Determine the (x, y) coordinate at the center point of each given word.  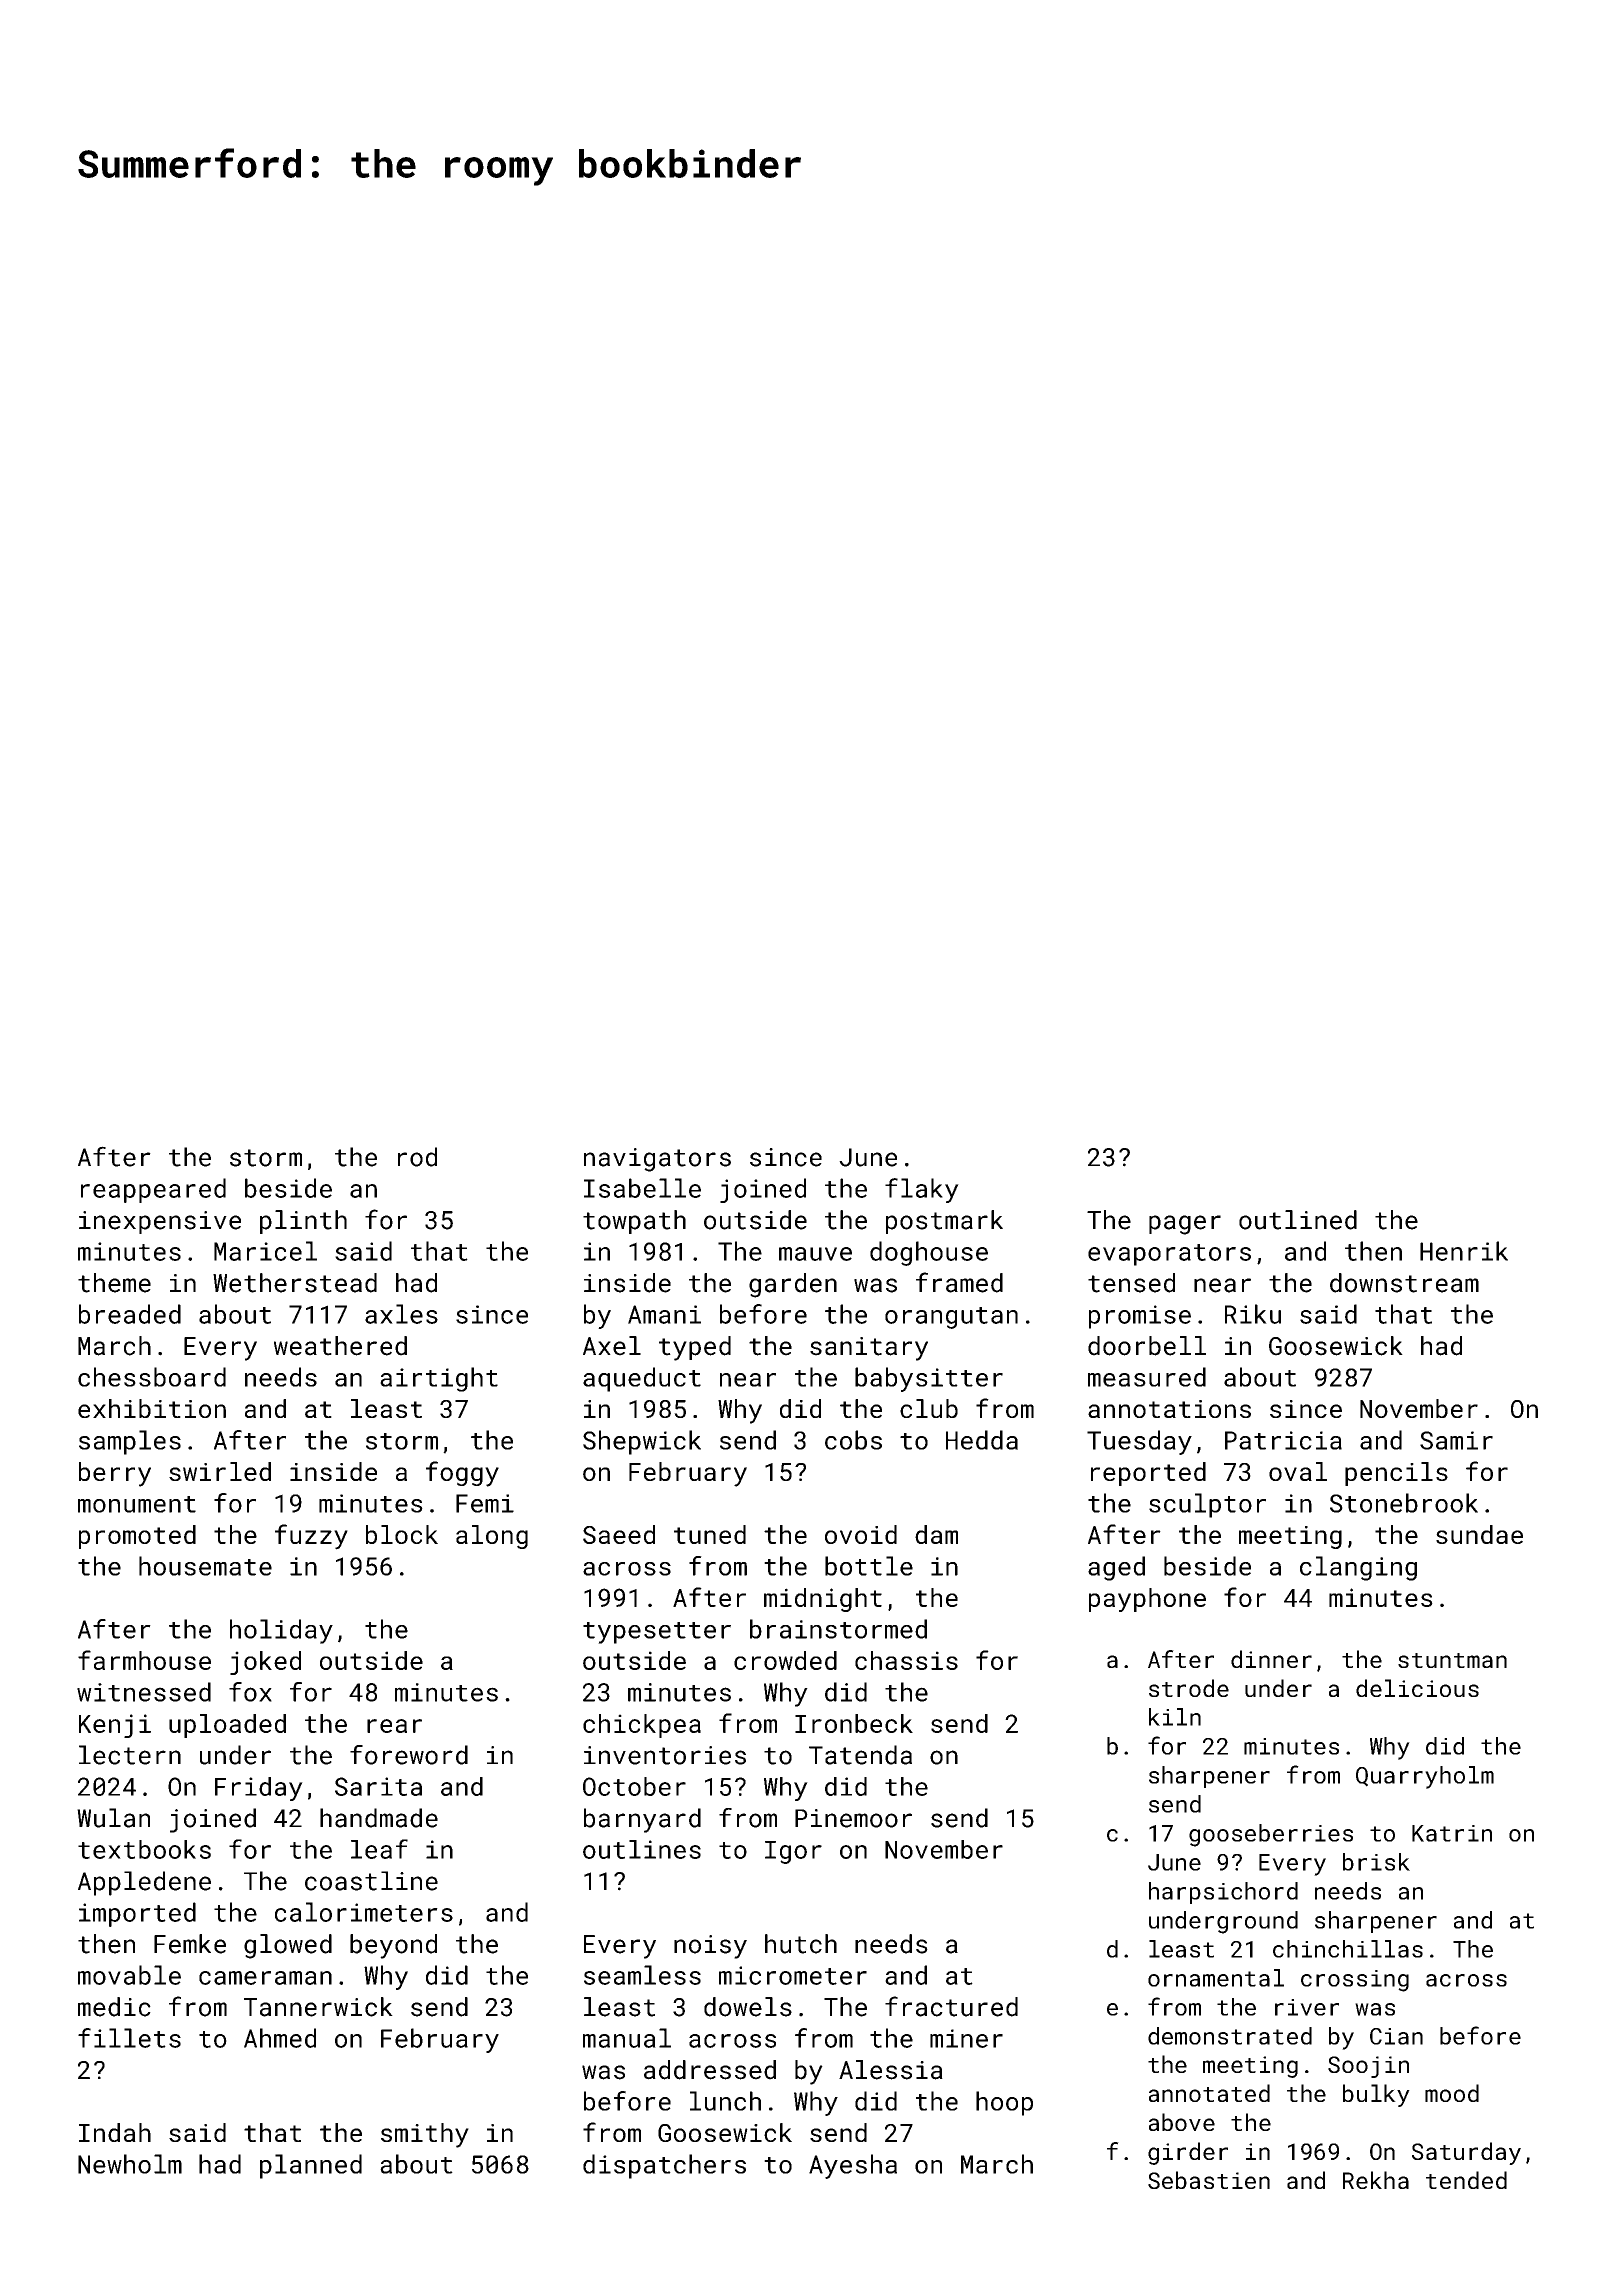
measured (1147, 1377)
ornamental (1216, 1978)
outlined (1298, 1220)
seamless (642, 1975)
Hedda (982, 1440)
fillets (129, 2038)
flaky (922, 1190)
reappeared (153, 1190)
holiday (281, 1631)
